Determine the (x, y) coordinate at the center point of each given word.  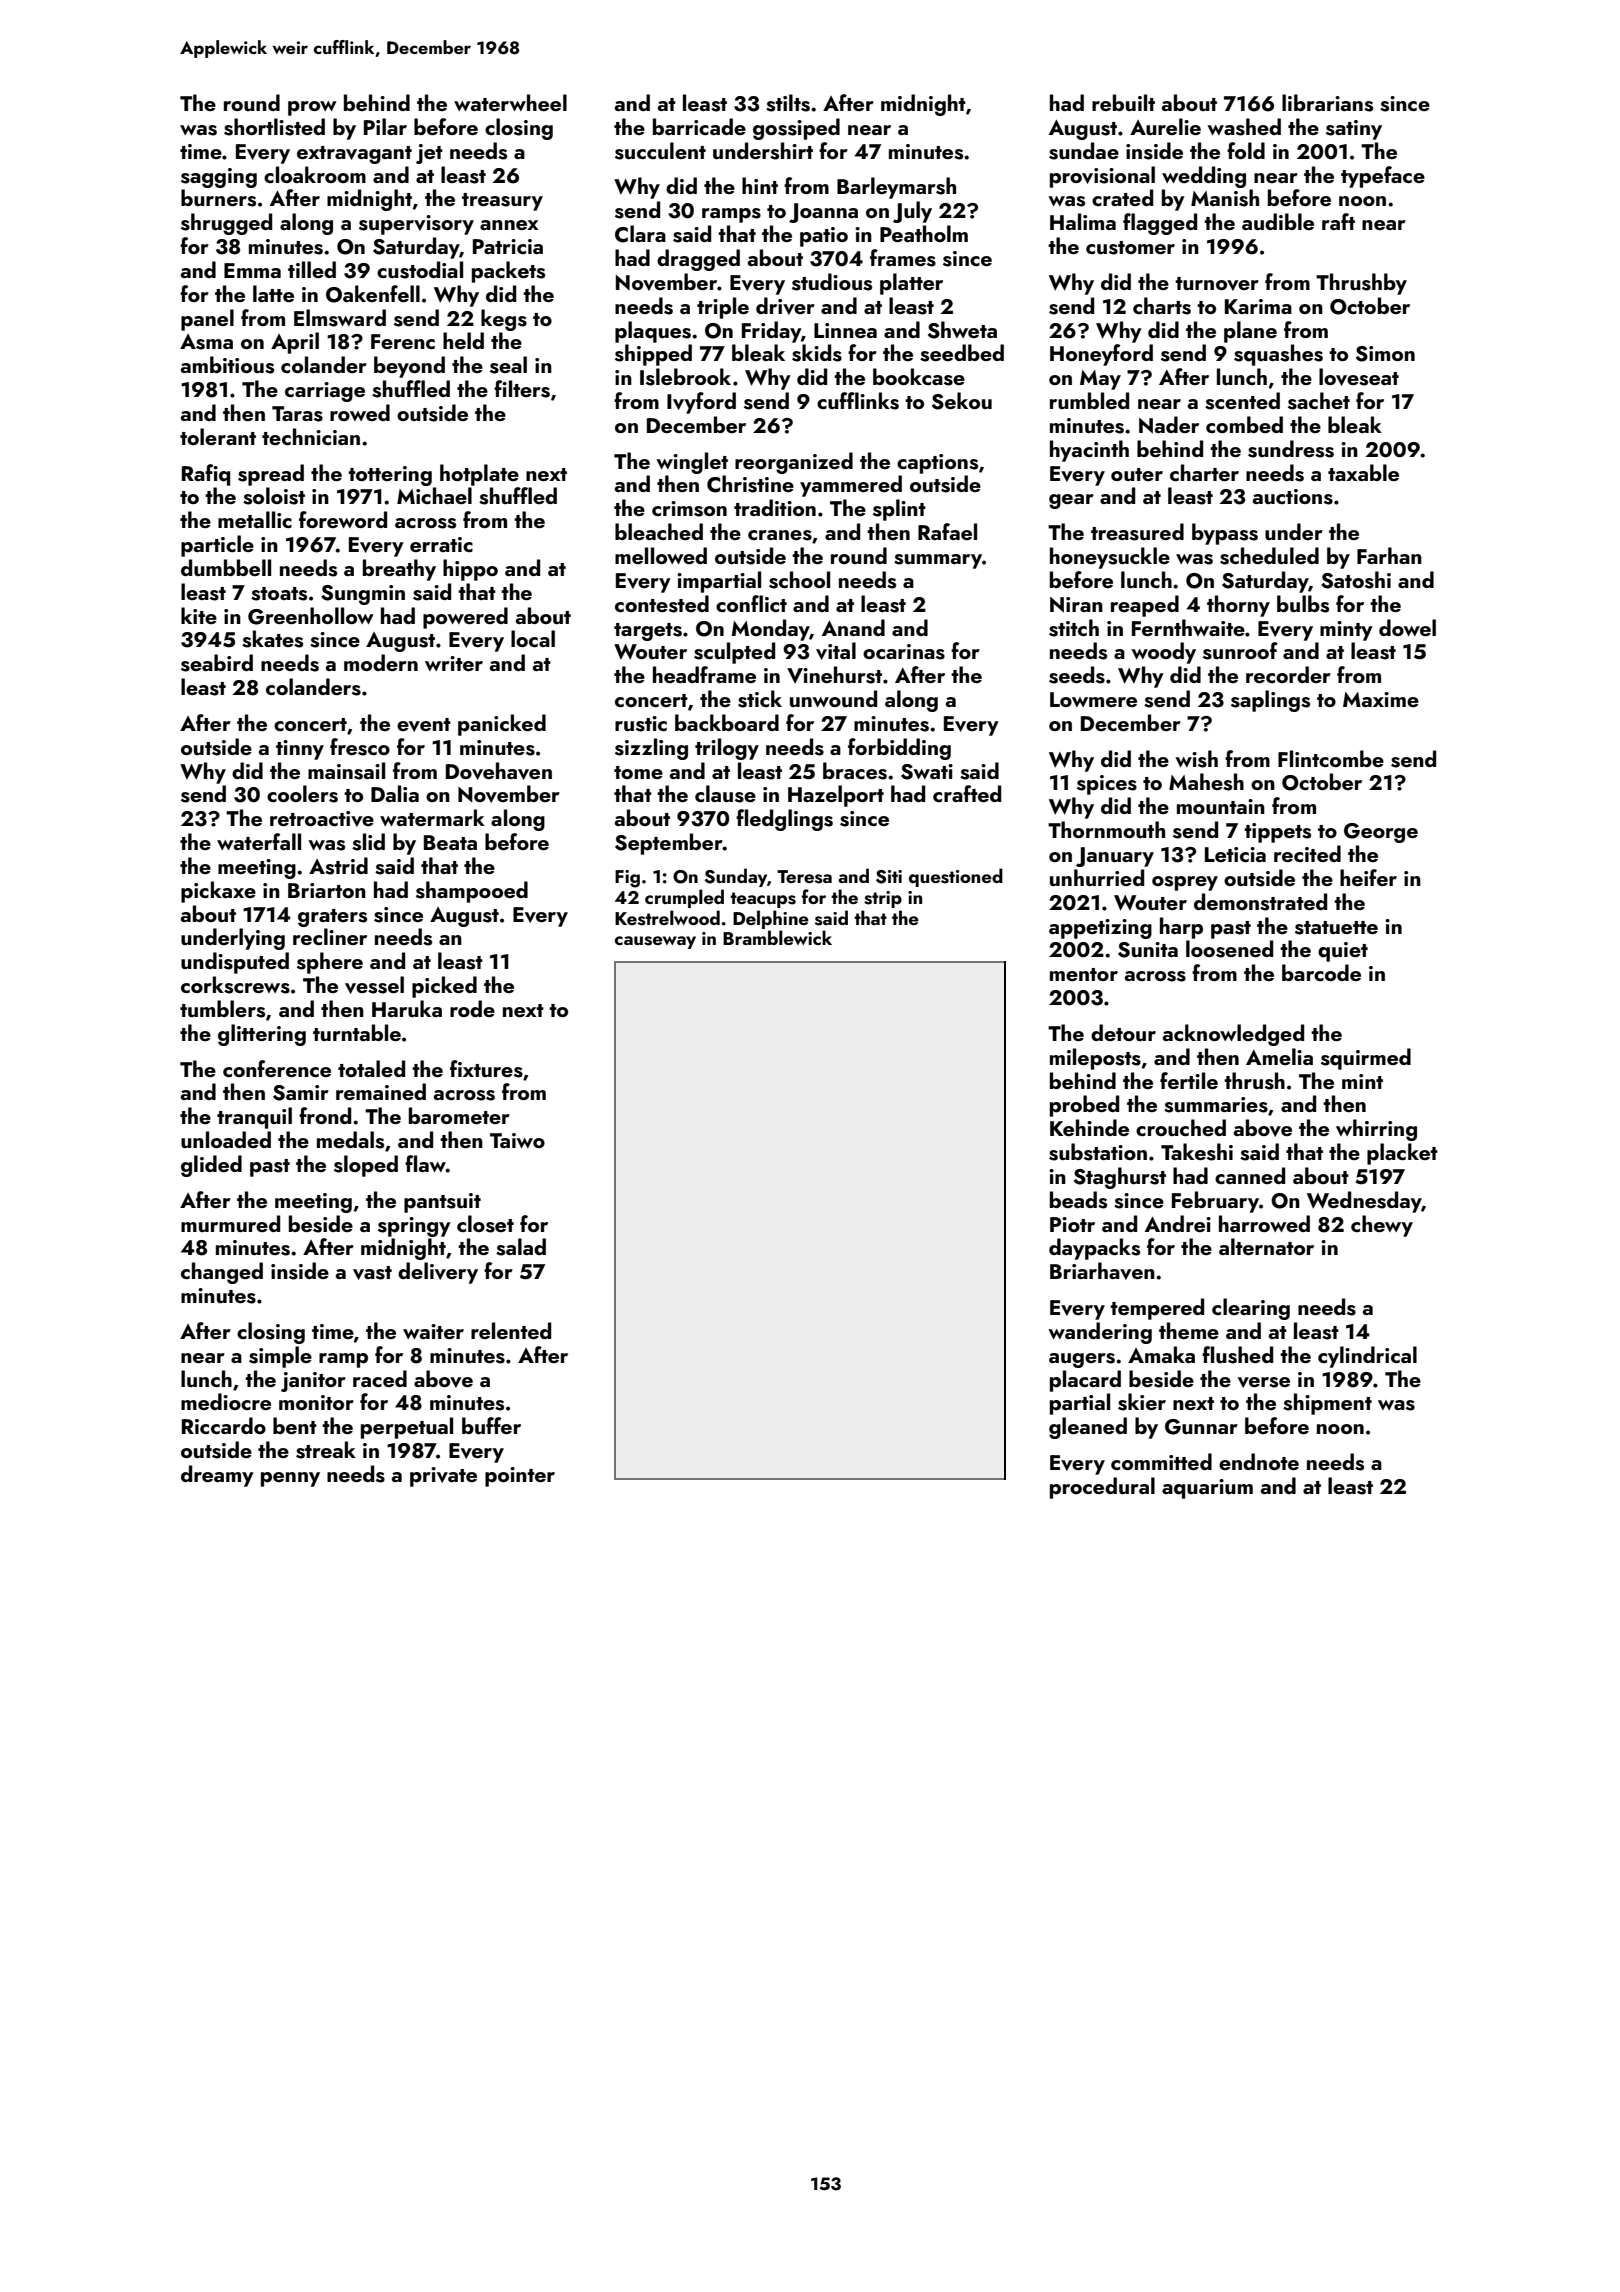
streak (326, 1450)
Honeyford (1101, 355)
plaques (653, 332)
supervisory (416, 225)
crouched (1181, 1127)
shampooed (472, 892)
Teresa (804, 877)
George (1381, 833)
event (424, 725)
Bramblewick (777, 937)
